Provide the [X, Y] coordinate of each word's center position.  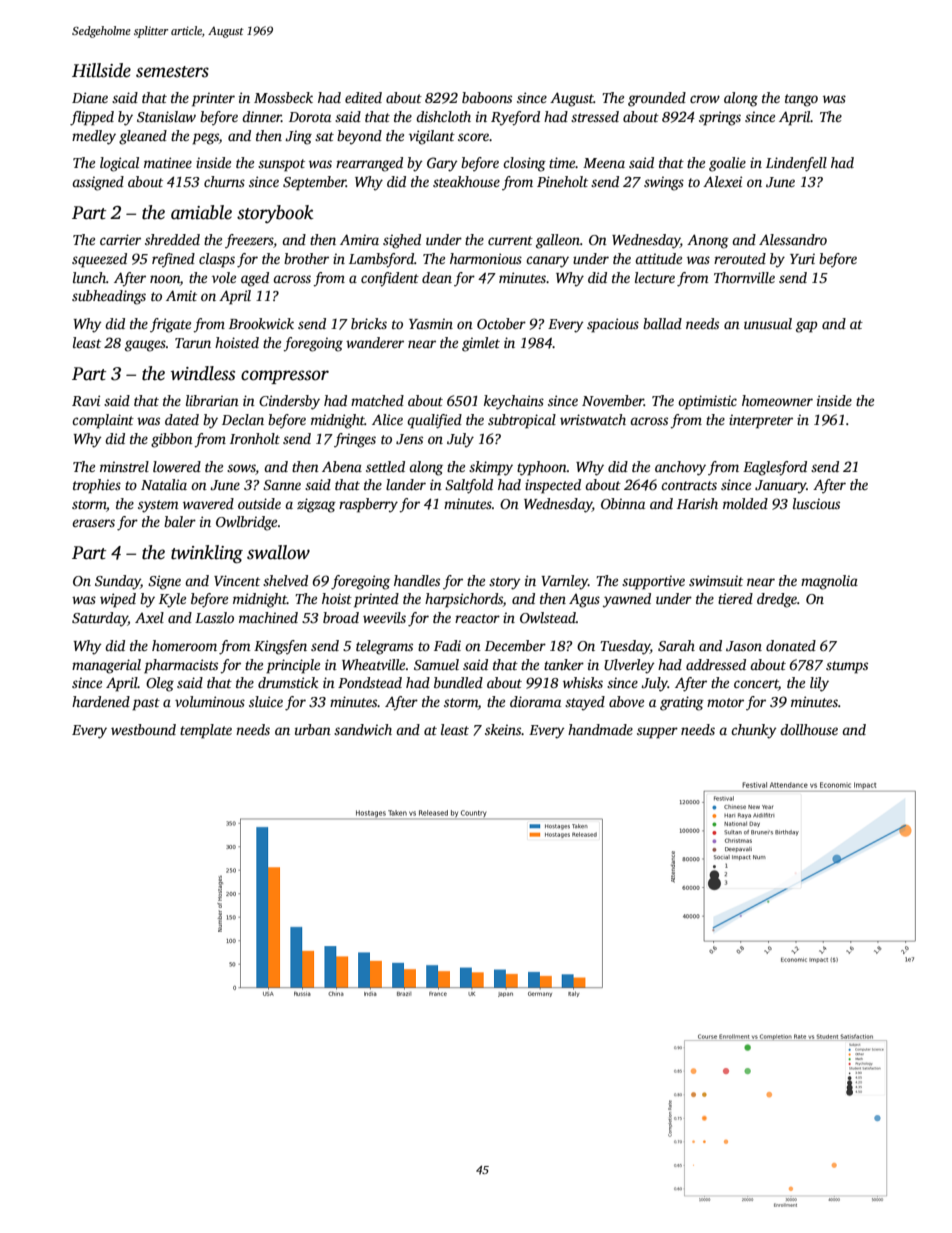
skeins [503, 729]
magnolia [829, 582]
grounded [657, 99]
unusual [768, 323]
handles [417, 580]
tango [801, 100]
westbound [143, 729]
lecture [655, 277]
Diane [90, 97]
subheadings [109, 297]
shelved [285, 580]
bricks [369, 323]
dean [437, 277]
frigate [170, 325]
